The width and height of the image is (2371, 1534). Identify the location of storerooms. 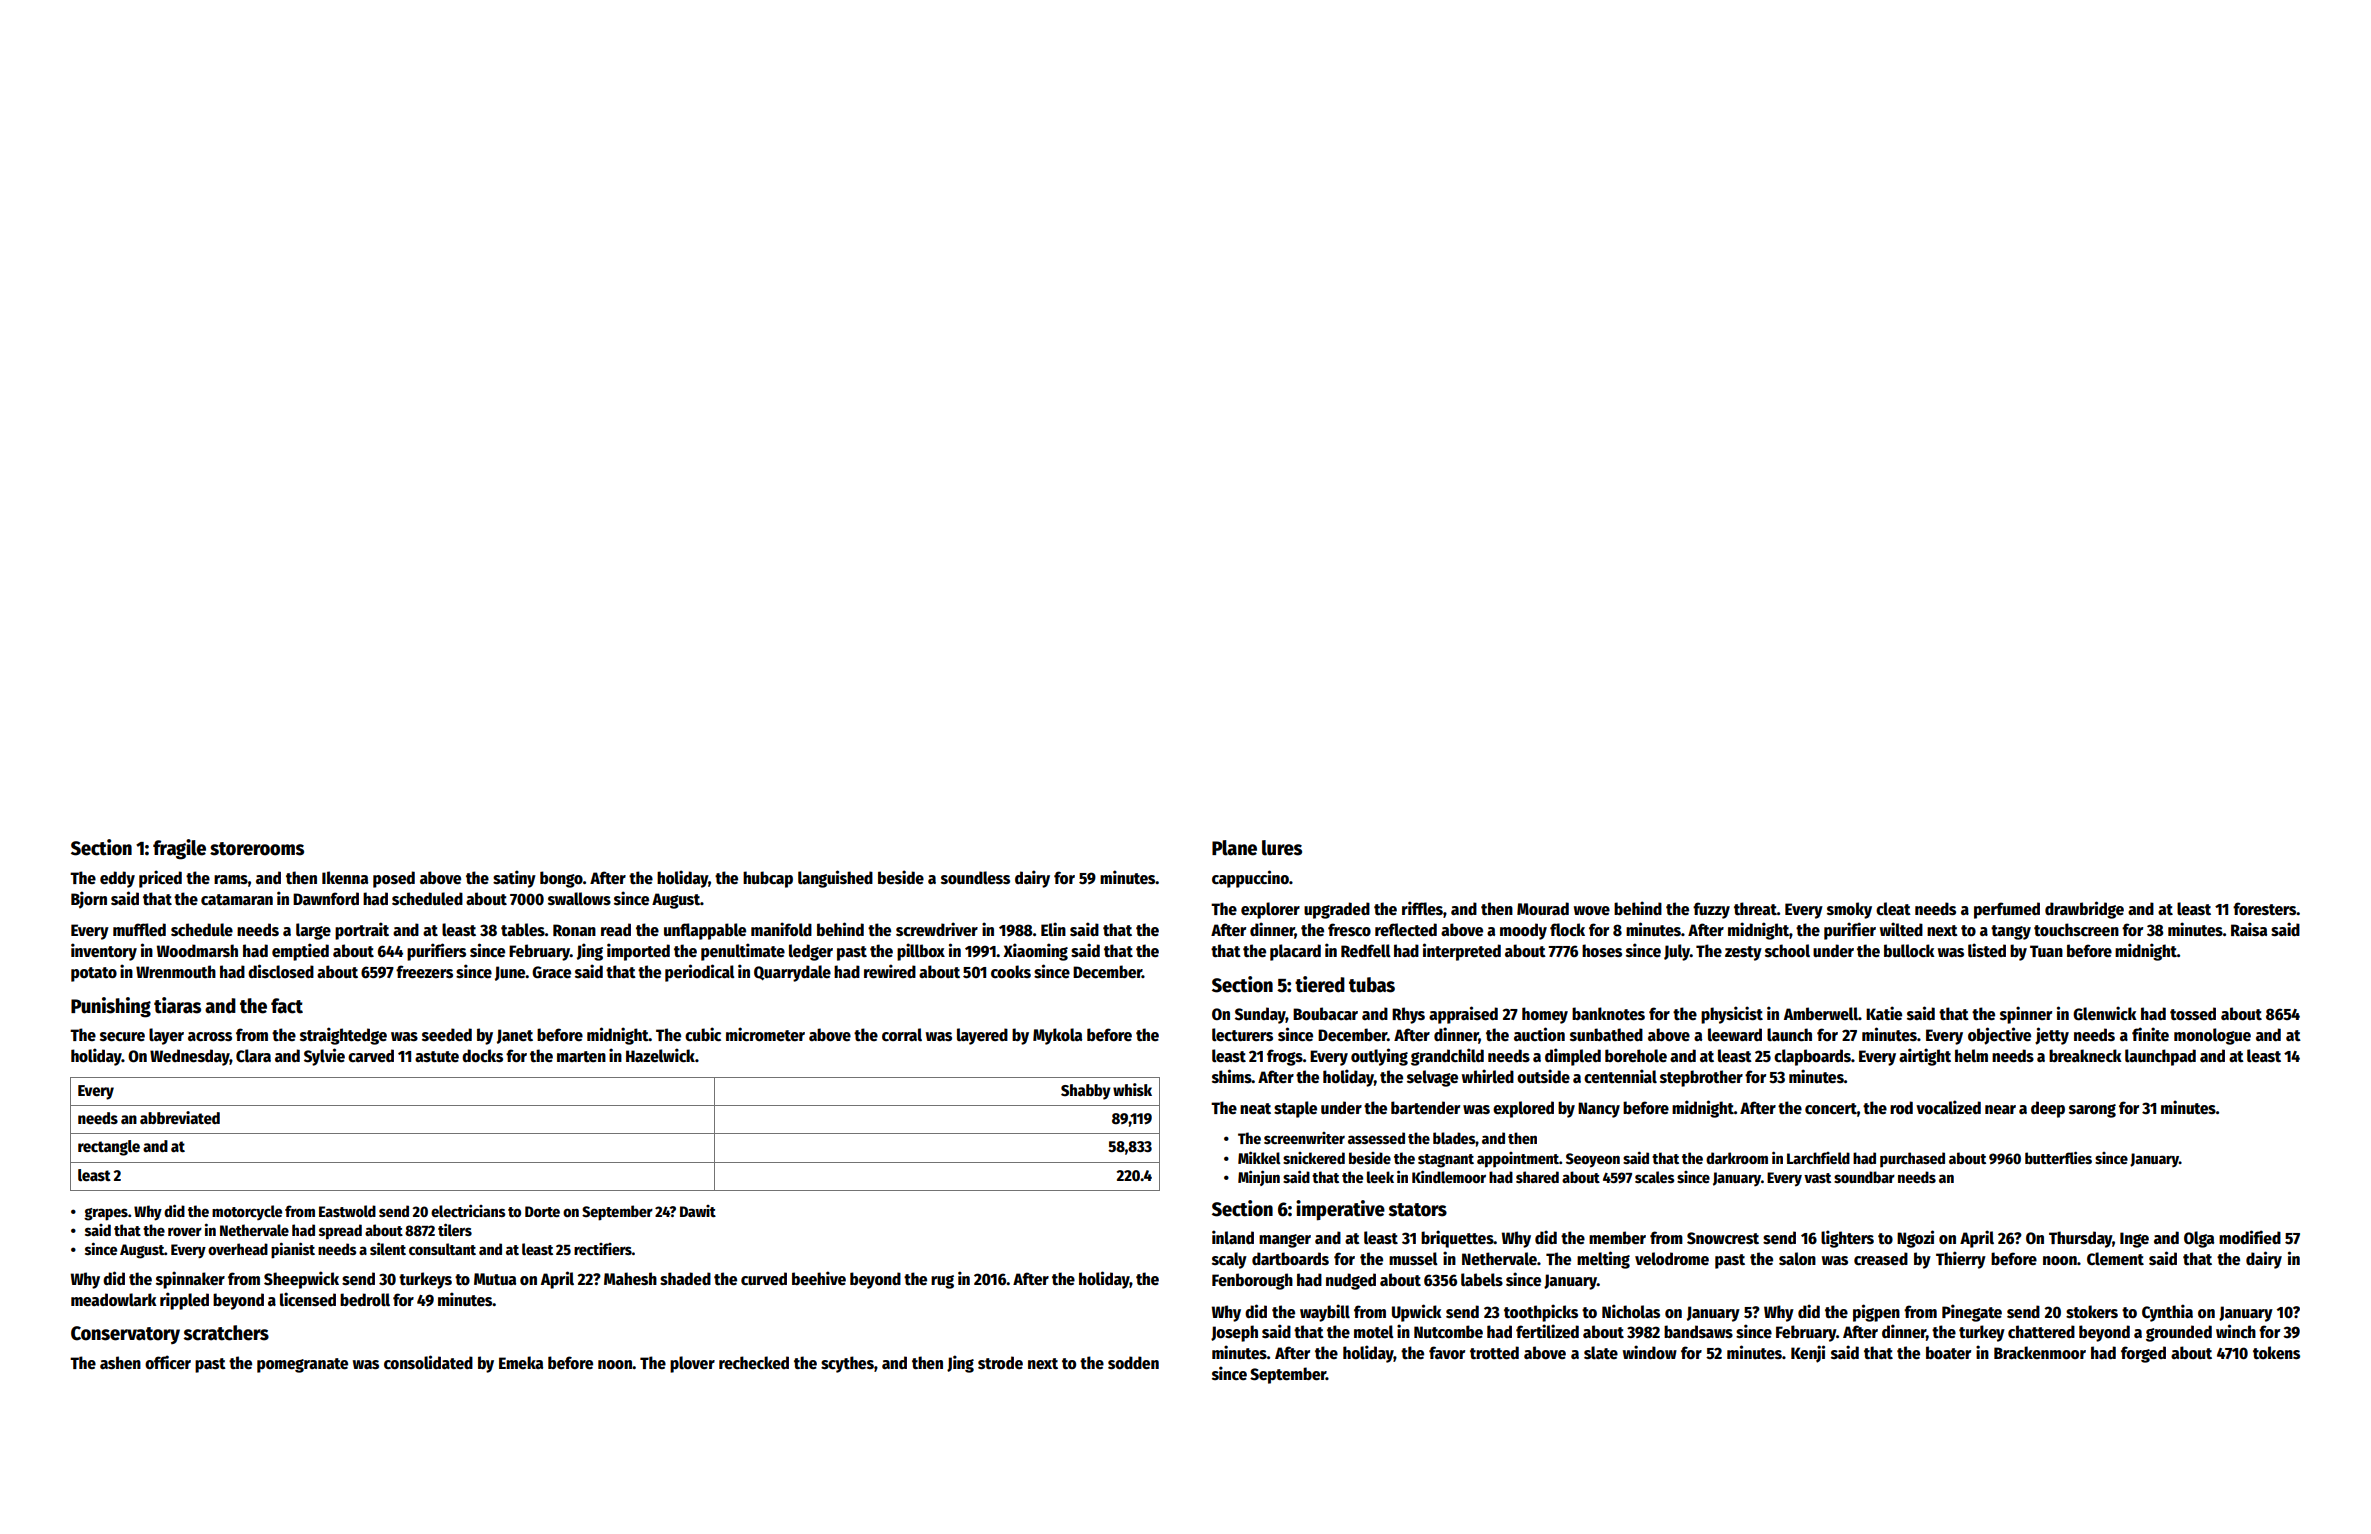
(257, 849).
